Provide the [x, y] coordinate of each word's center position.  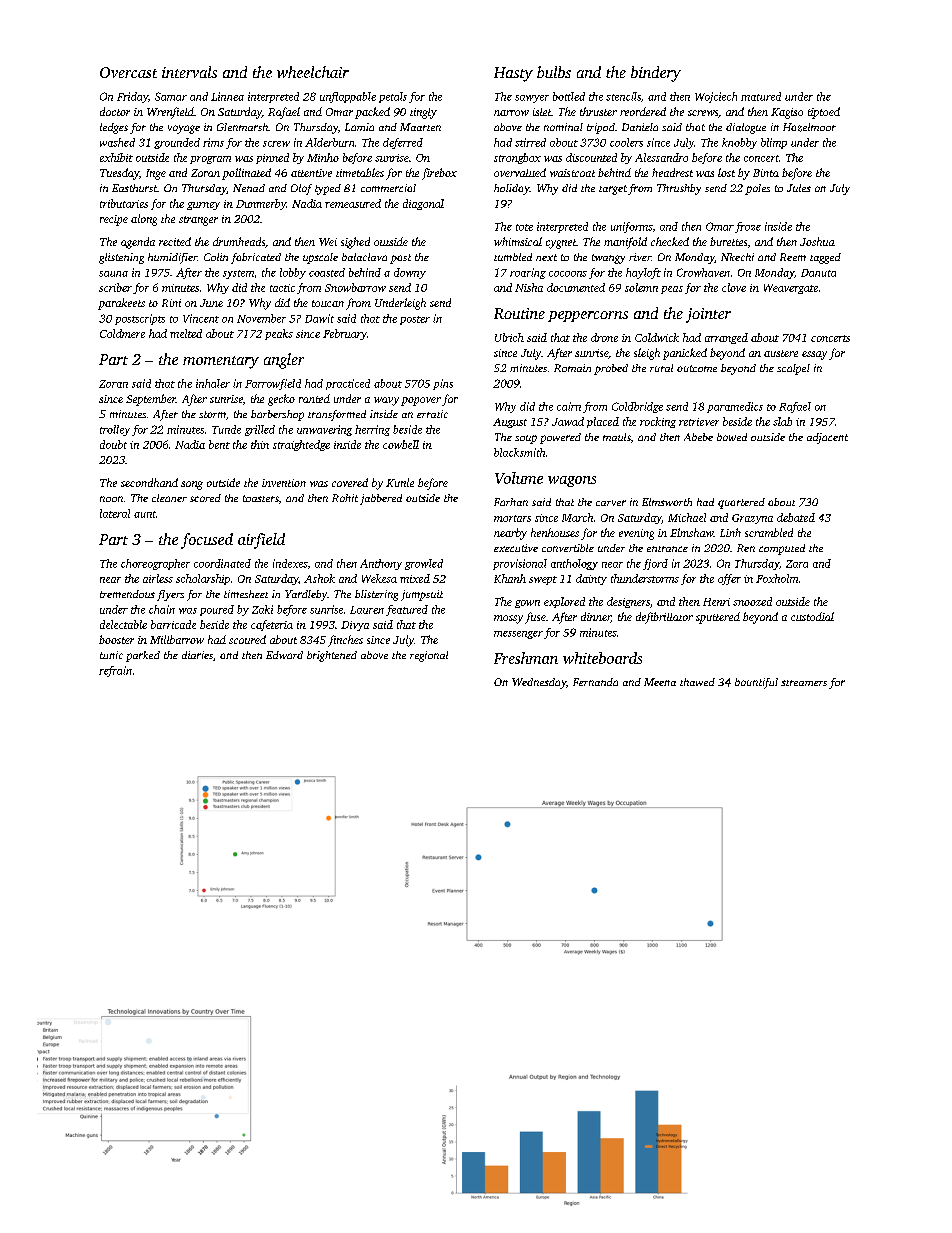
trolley [115, 430]
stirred [530, 142]
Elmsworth [667, 502]
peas [672, 290]
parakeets [121, 304]
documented [576, 287]
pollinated [246, 174]
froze [748, 227]
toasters [261, 498]
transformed [337, 415]
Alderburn [329, 142]
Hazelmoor [809, 127]
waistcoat [572, 173]
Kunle [400, 482]
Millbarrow [177, 639]
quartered [741, 503]
